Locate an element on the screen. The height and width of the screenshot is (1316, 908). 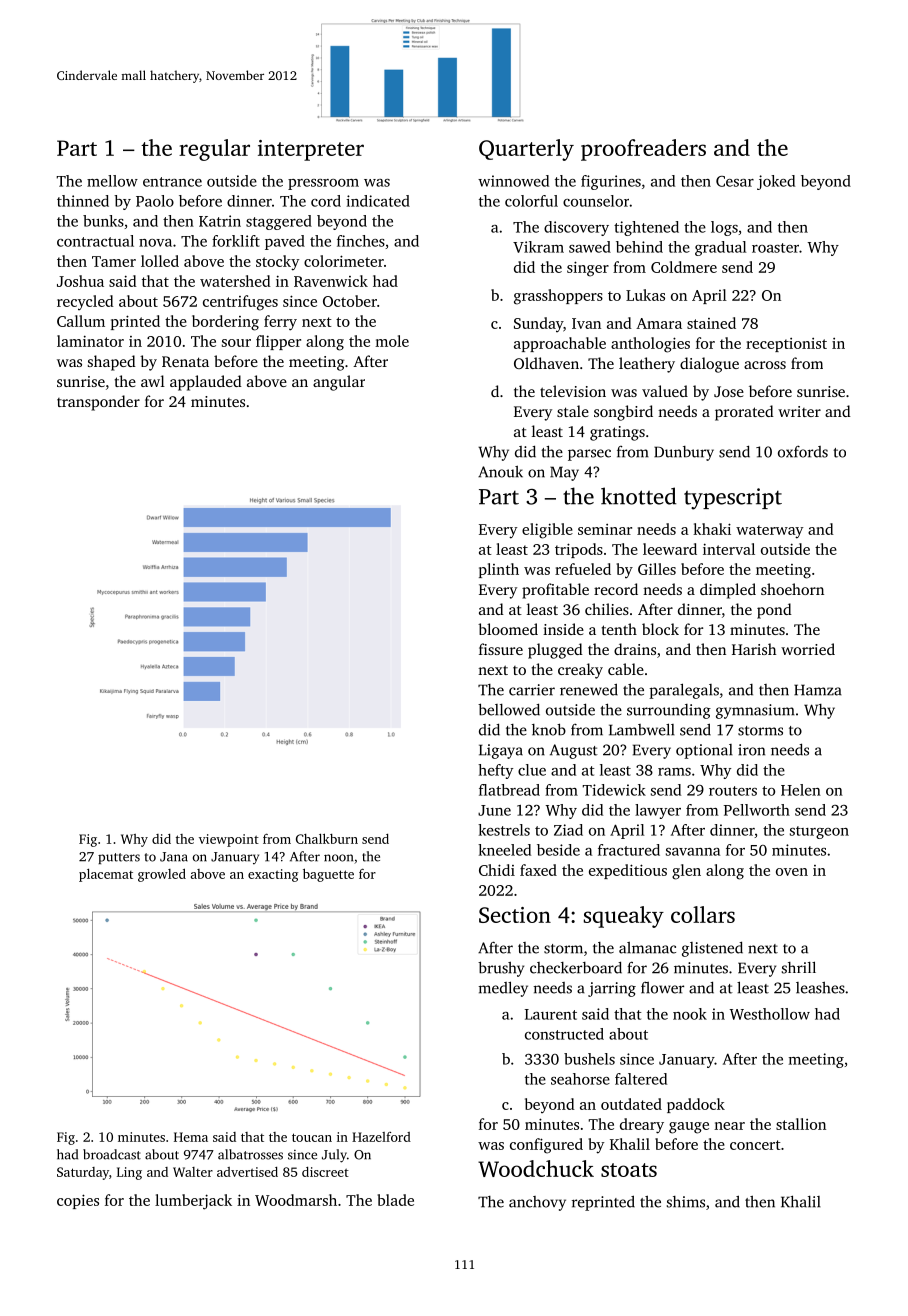
Westhollow is located at coordinates (770, 1014).
